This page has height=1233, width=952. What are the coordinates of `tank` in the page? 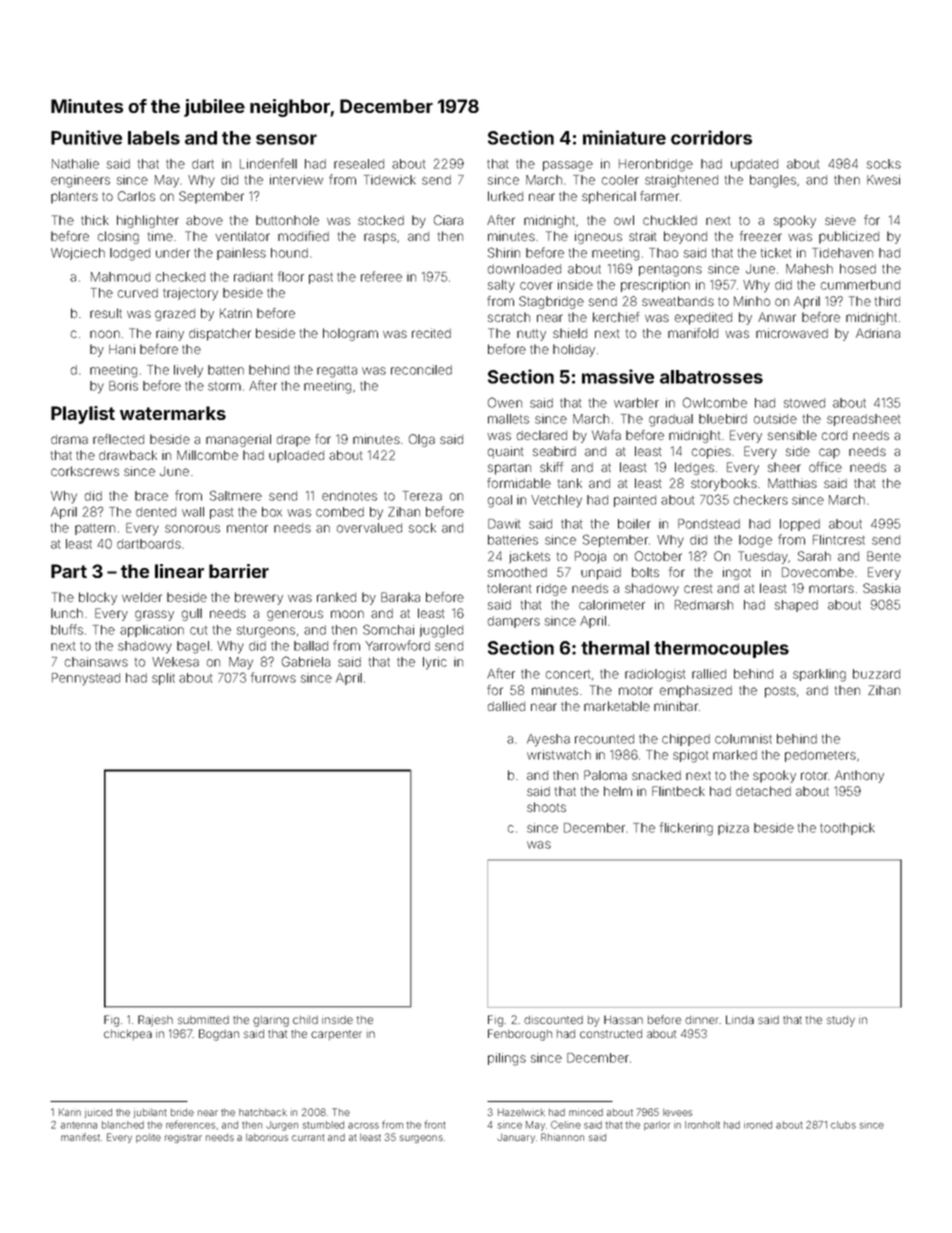 It's located at (570, 483).
